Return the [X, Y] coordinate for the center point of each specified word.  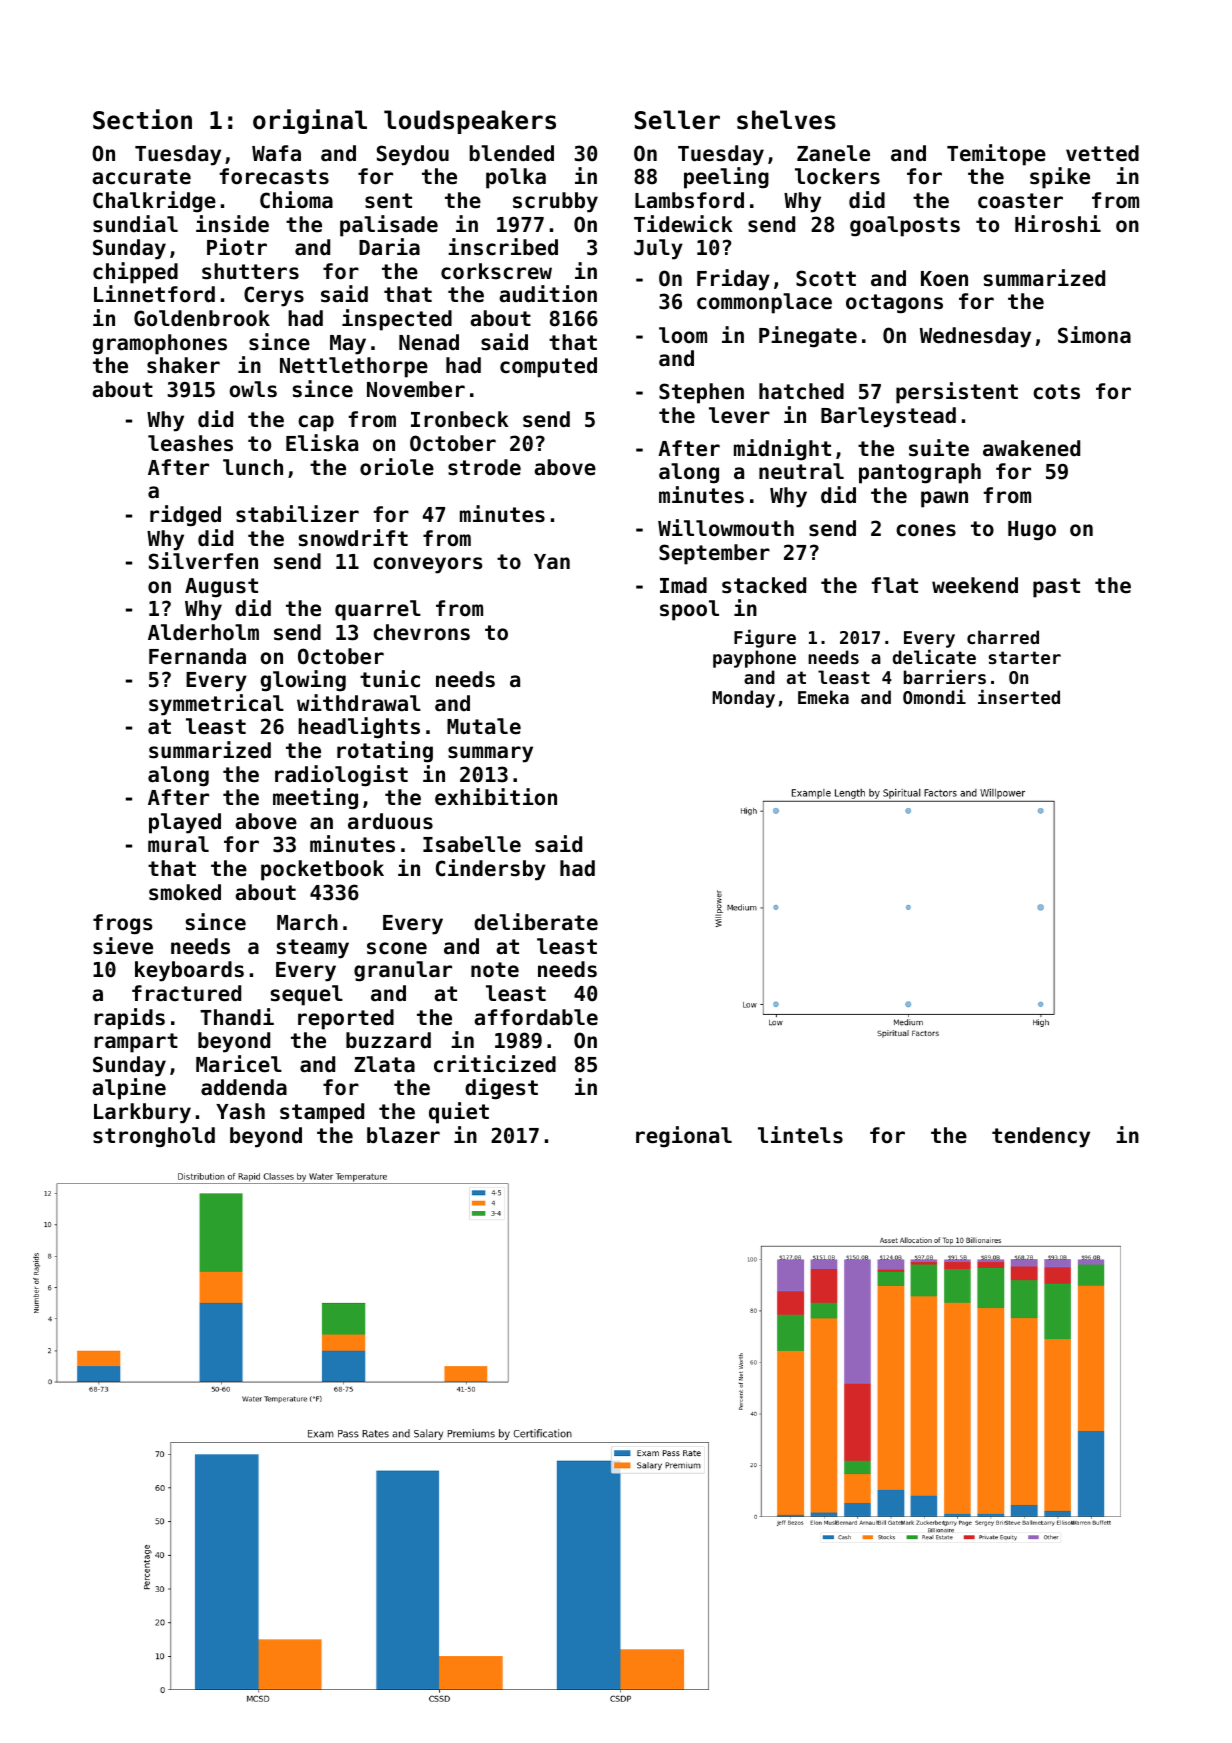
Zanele [833, 153]
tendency [1041, 1137]
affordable [536, 1017]
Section [142, 119]
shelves [786, 120]
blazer [403, 1135]
